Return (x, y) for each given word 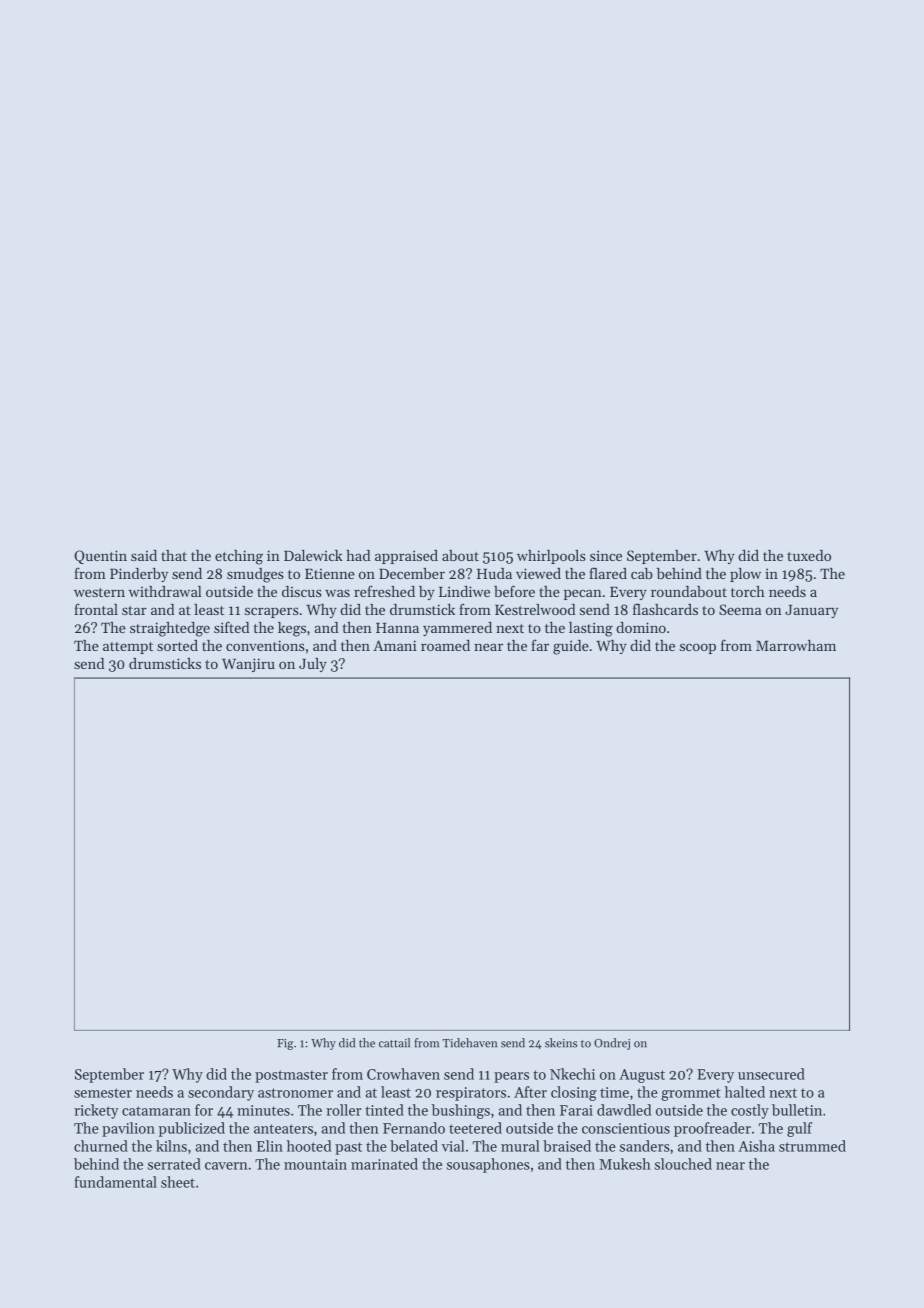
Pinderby (139, 575)
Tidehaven (470, 1043)
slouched (683, 1164)
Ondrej (612, 1044)
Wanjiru (248, 665)
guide (571, 647)
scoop (698, 648)
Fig (285, 1044)
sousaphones (488, 1165)
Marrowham (796, 645)
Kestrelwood (535, 609)
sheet (178, 1182)
